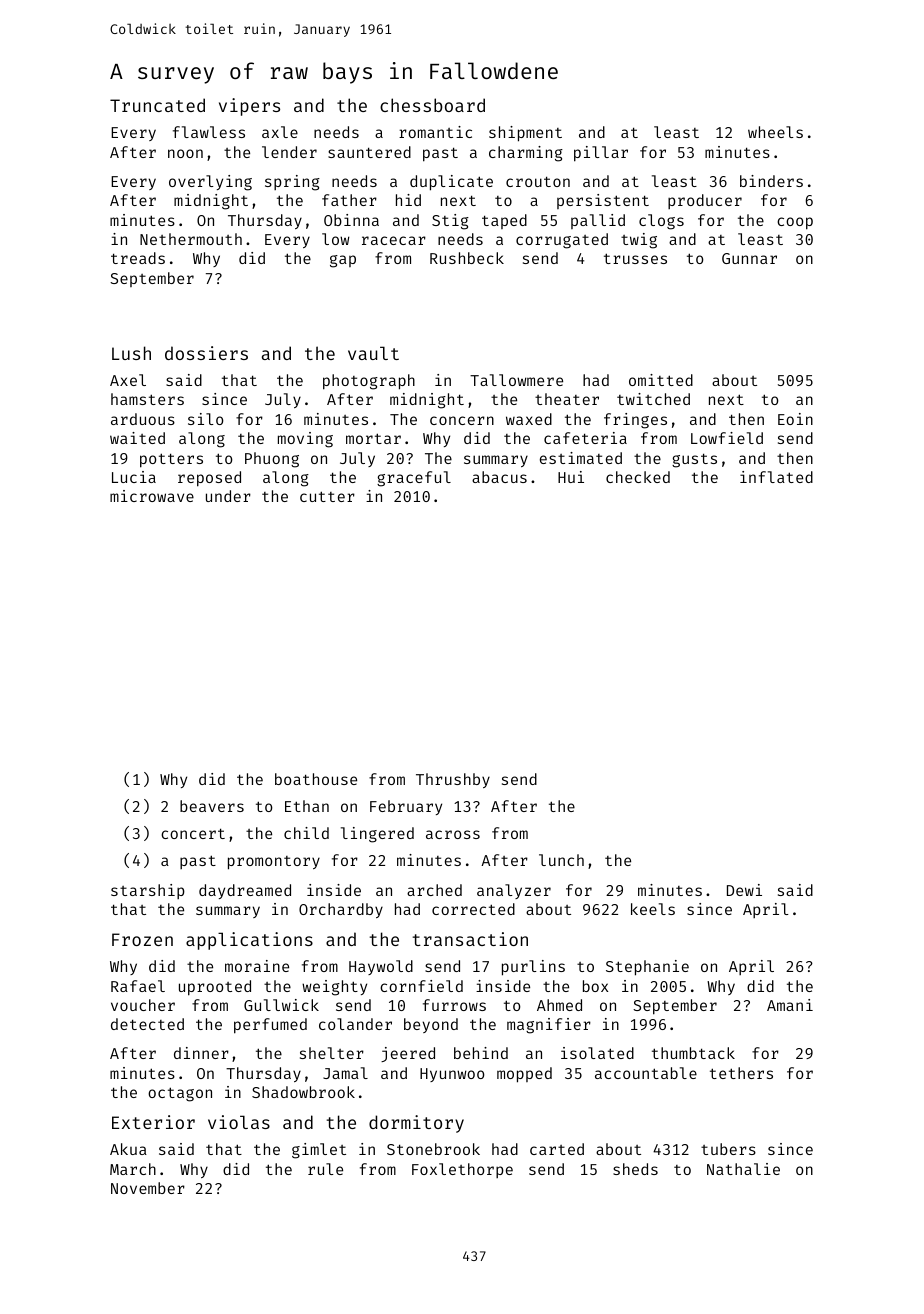 The width and height of the page is (924, 1314). What do you see at coordinates (790, 1005) in the page?
I see `Amani` at bounding box center [790, 1005].
